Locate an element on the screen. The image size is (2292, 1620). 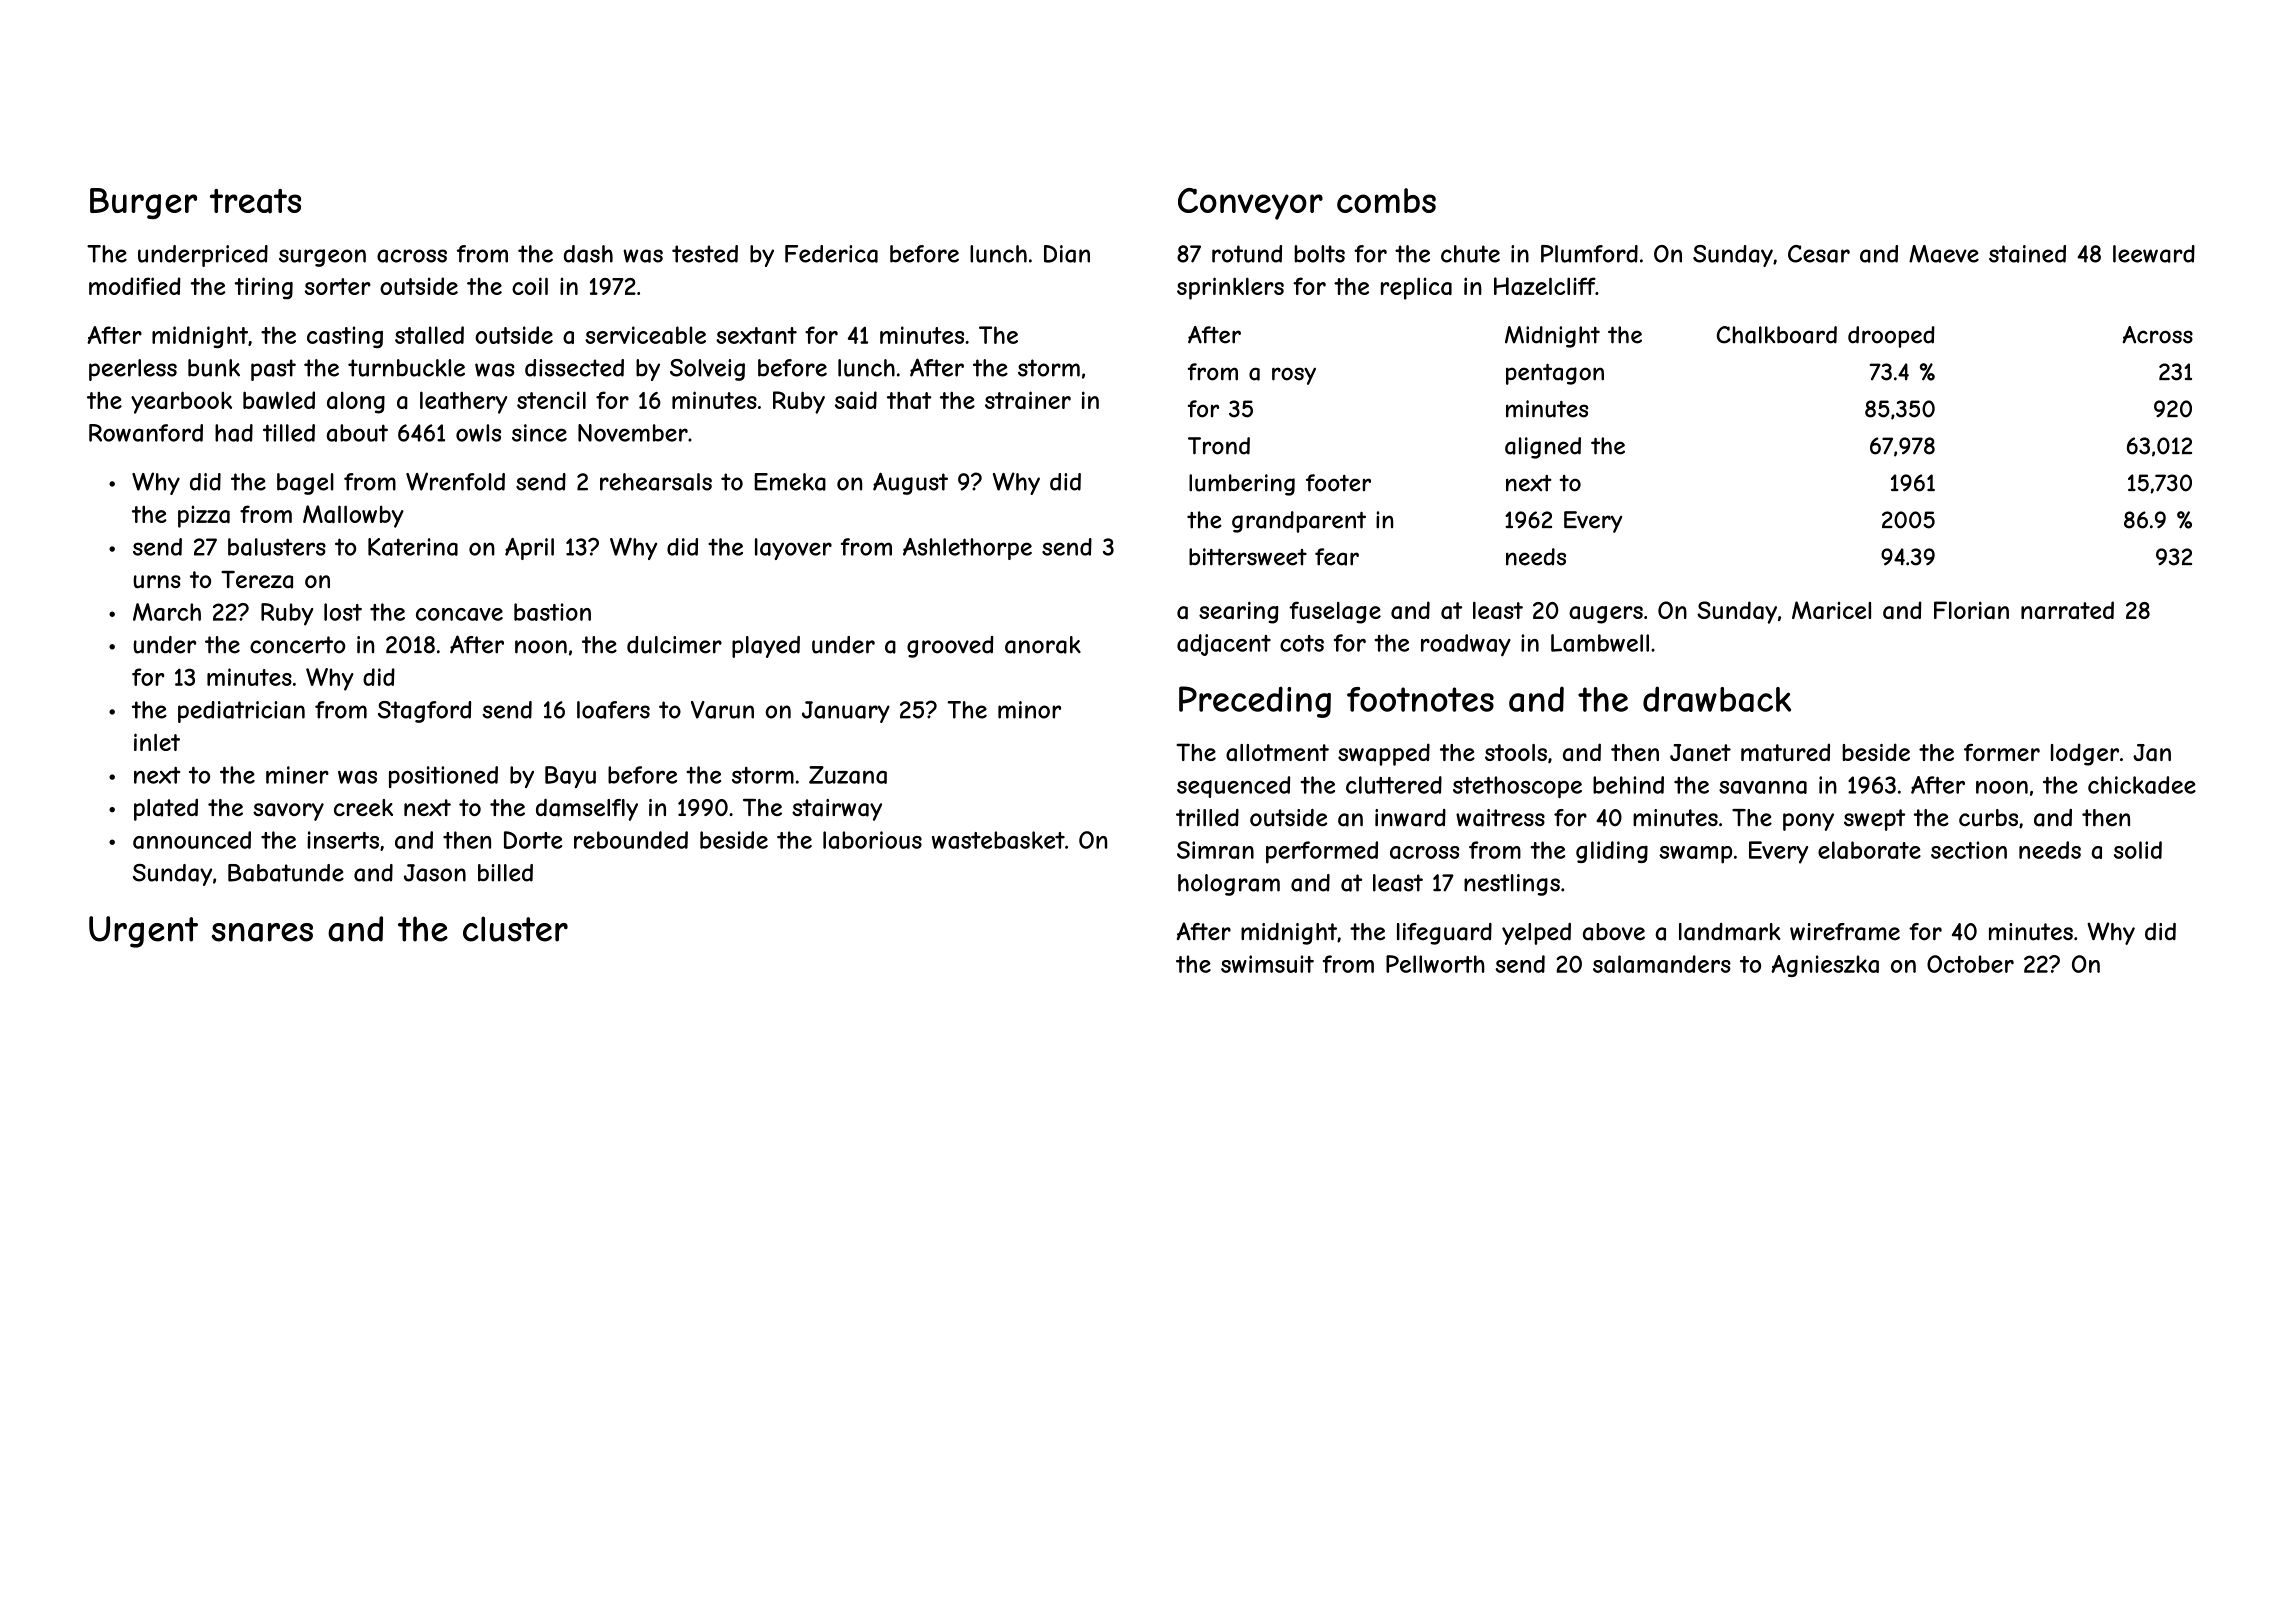
sextant is located at coordinates (756, 335).
